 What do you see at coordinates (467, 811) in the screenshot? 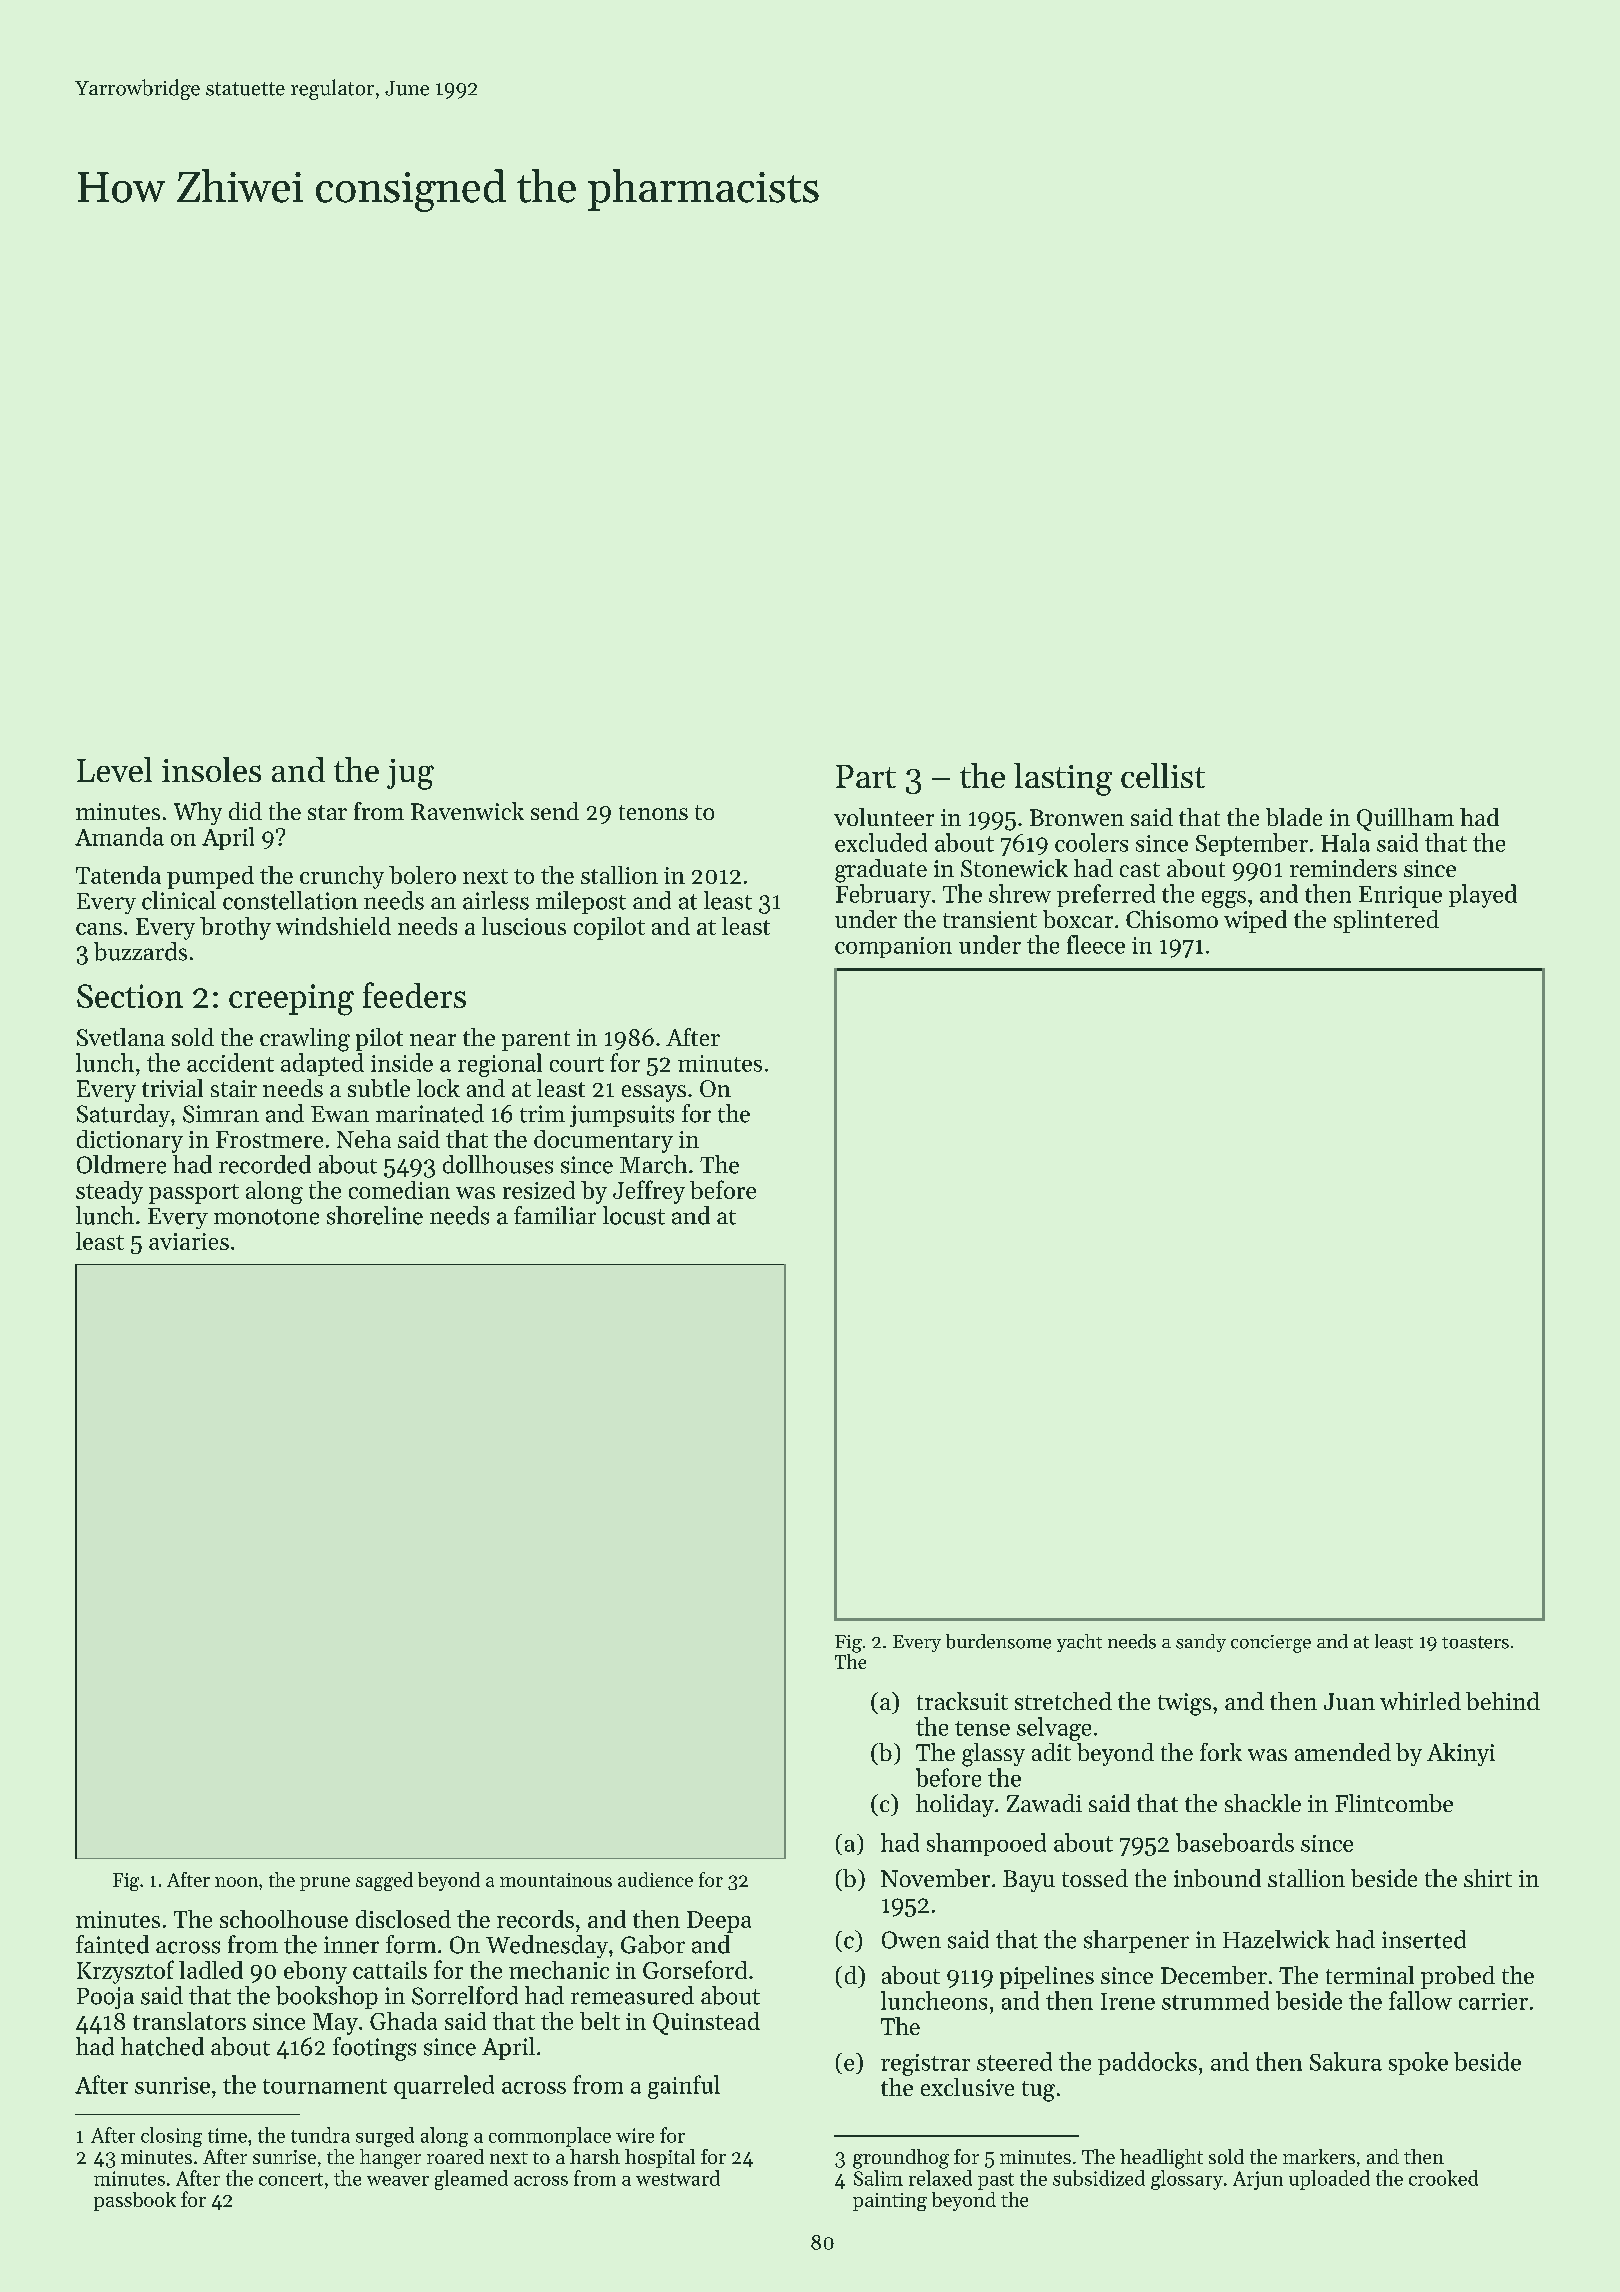
I see `Ravenwick` at bounding box center [467, 811].
